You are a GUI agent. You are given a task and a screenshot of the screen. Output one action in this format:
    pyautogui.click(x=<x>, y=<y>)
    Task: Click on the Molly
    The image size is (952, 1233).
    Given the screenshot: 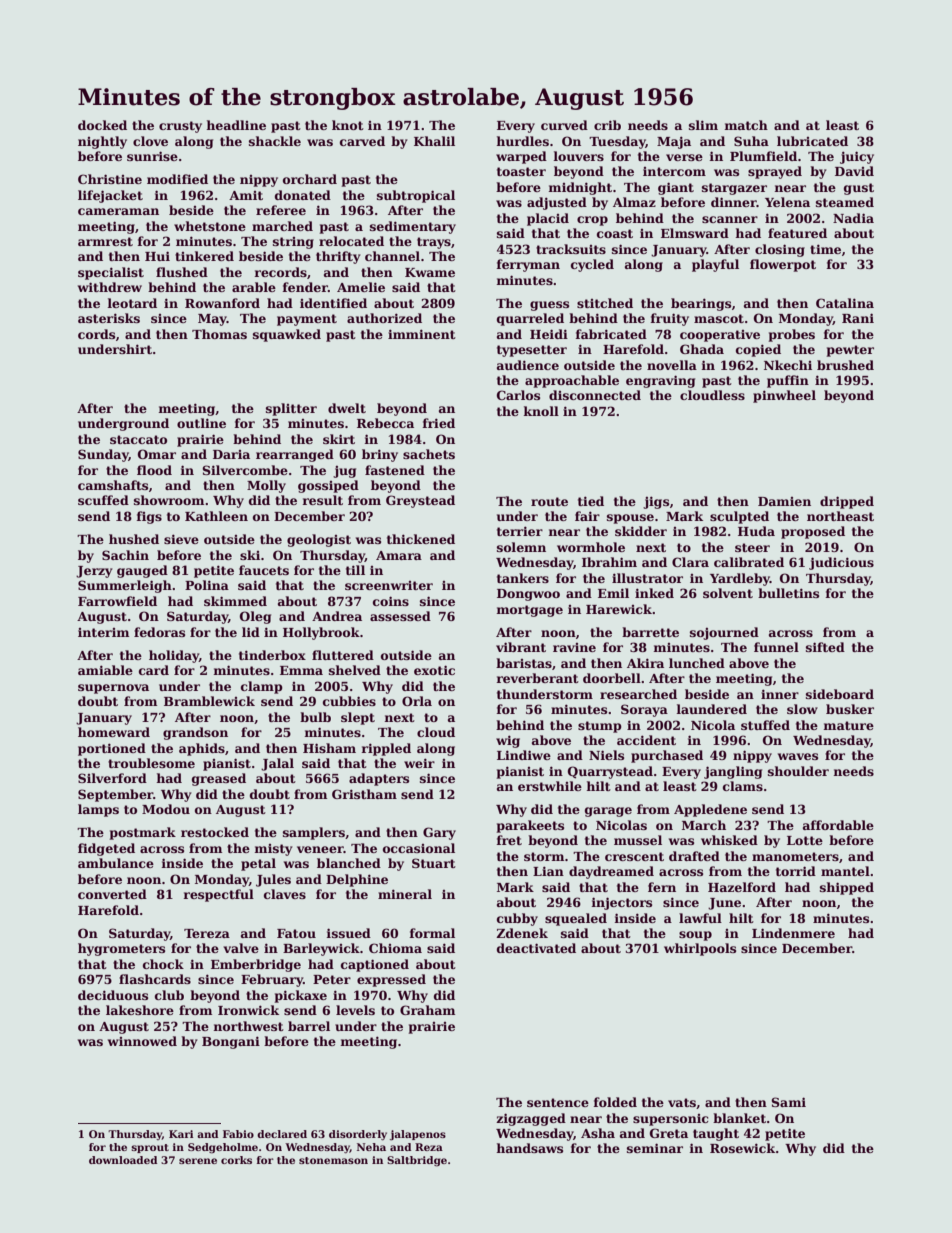 What is the action you would take?
    pyautogui.click(x=266, y=486)
